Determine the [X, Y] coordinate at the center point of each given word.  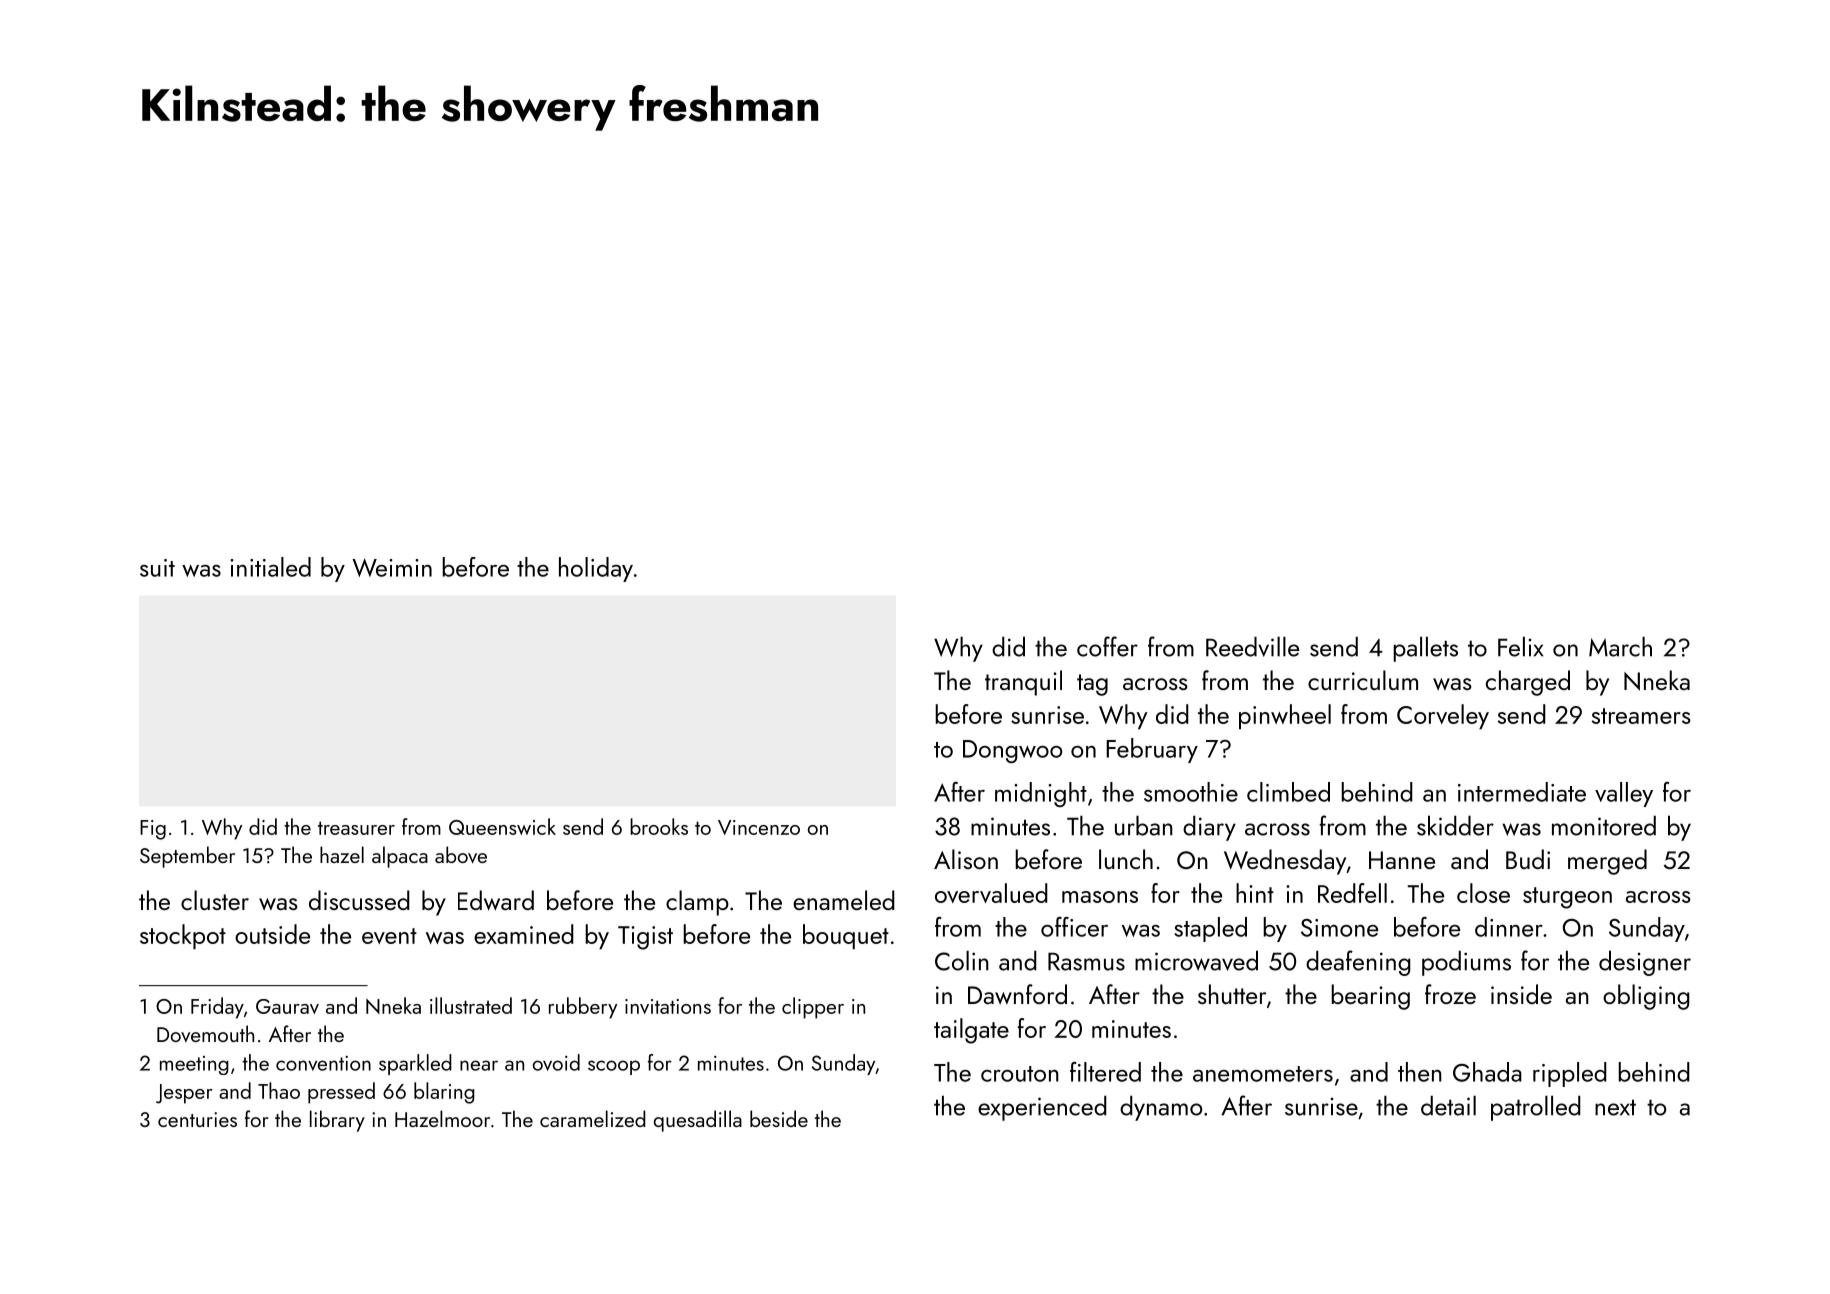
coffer [1107, 646]
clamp [697, 903]
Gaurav [287, 1006]
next [1615, 1107]
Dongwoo [1012, 751]
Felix [1520, 646]
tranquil [1023, 683]
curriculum [1363, 680]
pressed [341, 1093]
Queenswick [502, 826]
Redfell [1352, 893]
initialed [270, 567]
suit [157, 568]
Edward [496, 900]
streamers [1641, 716]
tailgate [971, 1031]
